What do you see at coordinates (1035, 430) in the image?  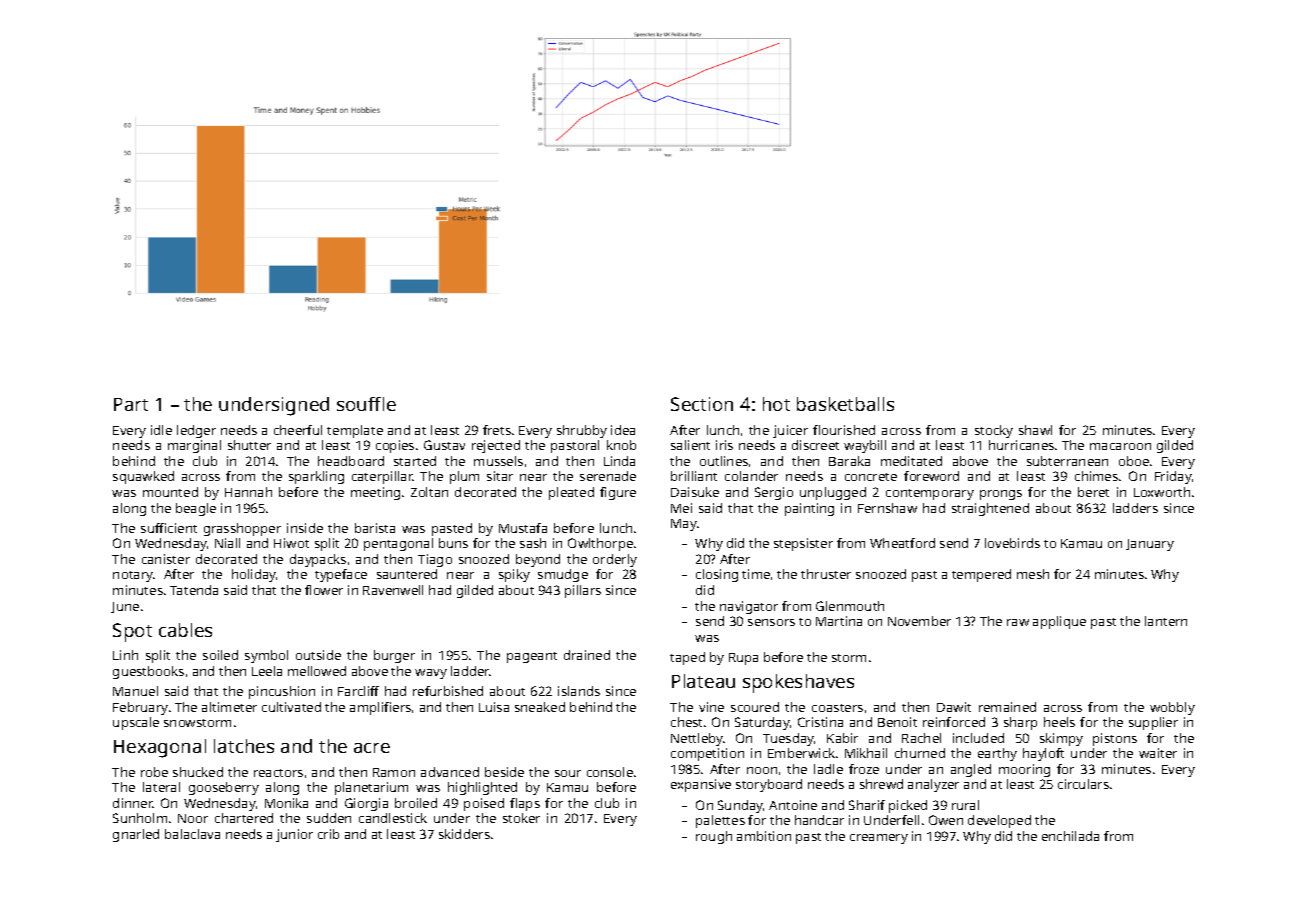 I see `shawl` at bounding box center [1035, 430].
